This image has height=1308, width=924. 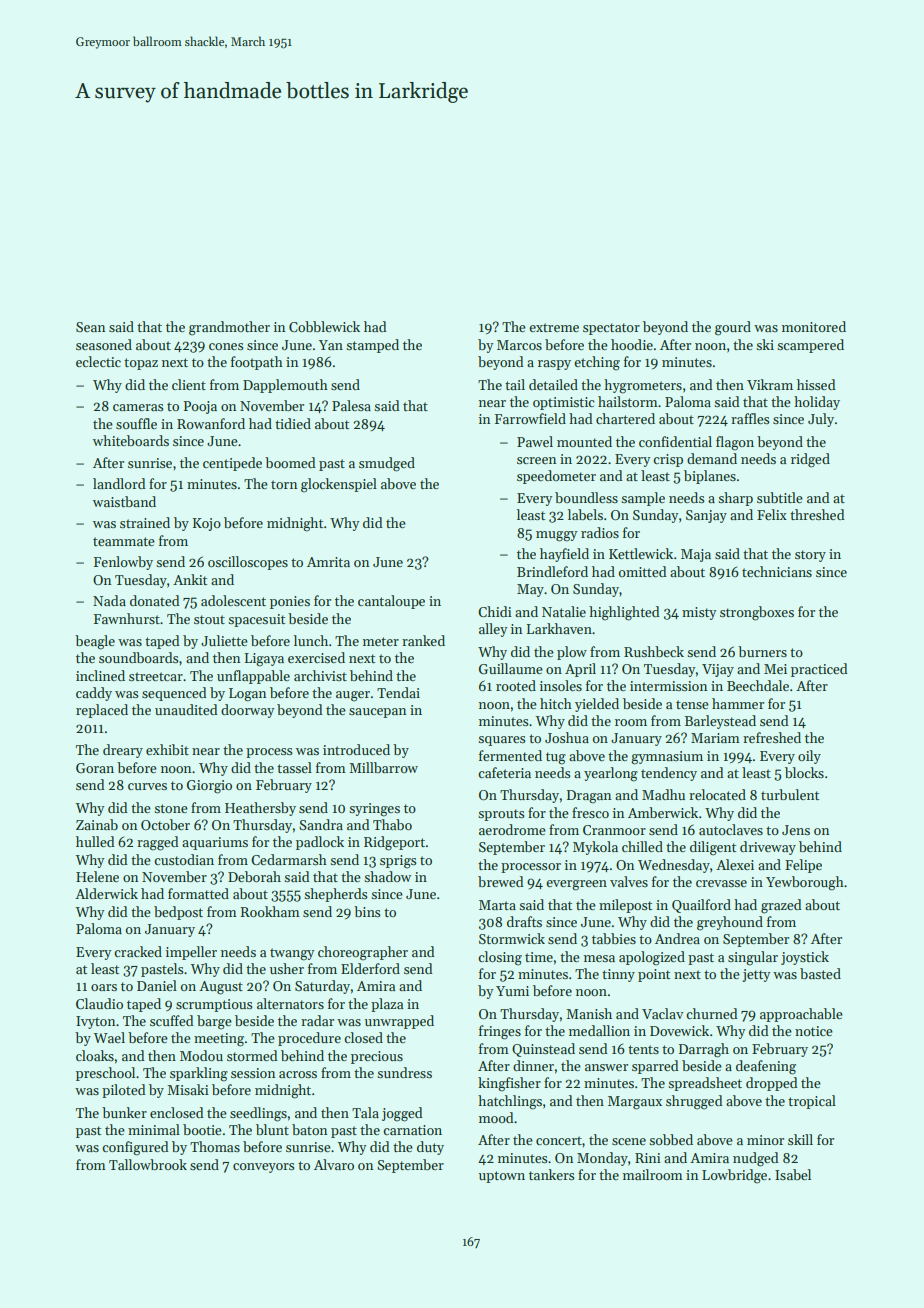 What do you see at coordinates (387, 876) in the image?
I see `shadow` at bounding box center [387, 876].
